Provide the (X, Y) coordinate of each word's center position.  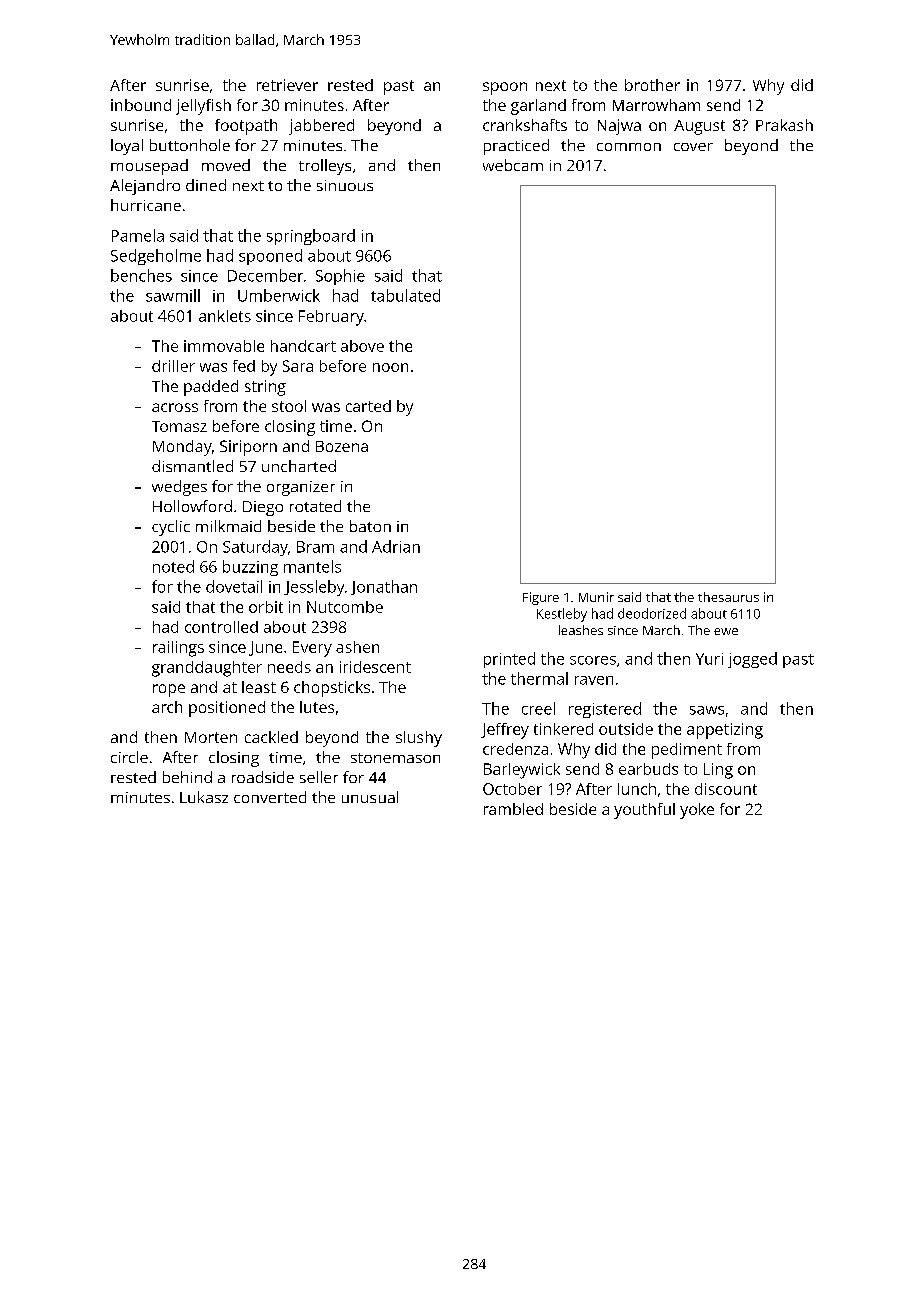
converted (270, 797)
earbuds (648, 769)
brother (652, 85)
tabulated (405, 295)
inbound (141, 105)
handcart (303, 346)
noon (390, 367)
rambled (513, 809)
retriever (287, 85)
